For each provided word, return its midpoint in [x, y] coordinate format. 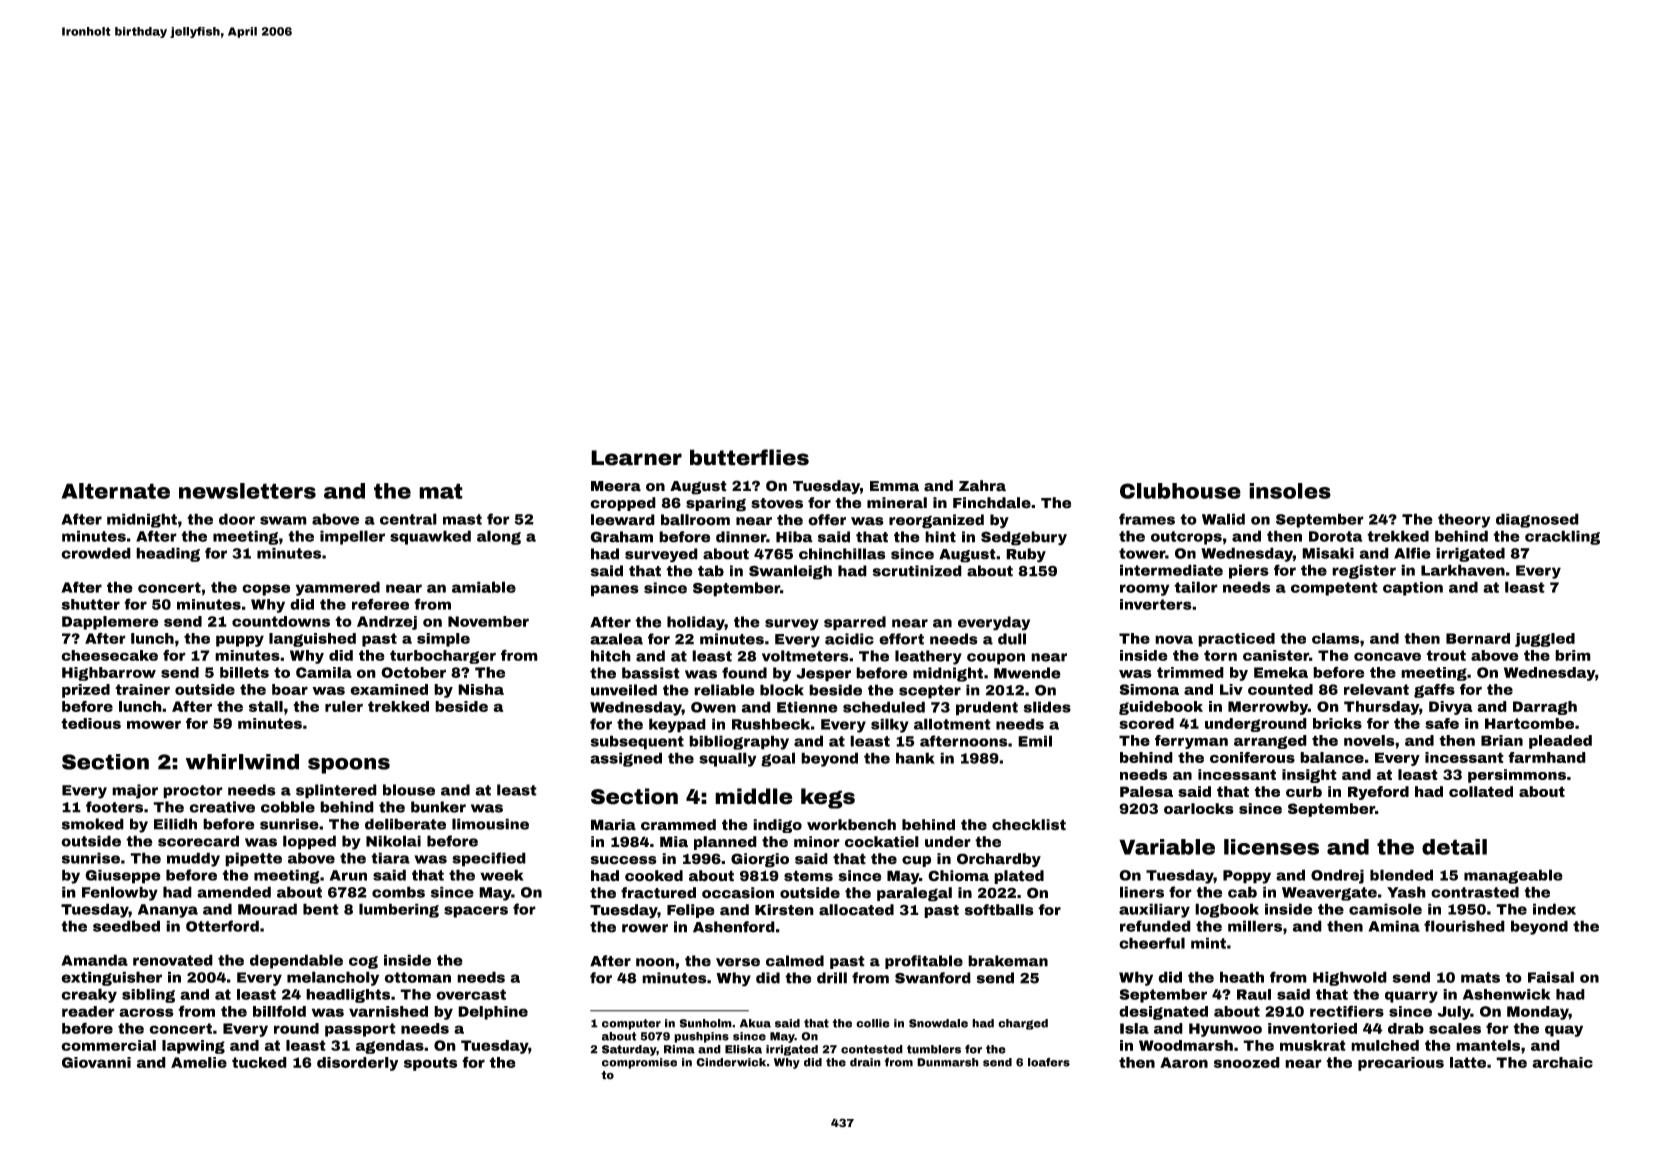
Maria [613, 825]
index [1554, 909]
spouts [430, 1064]
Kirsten [784, 910]
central [408, 519]
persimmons [1517, 776]
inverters [1156, 604]
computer [631, 1024]
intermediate [1171, 570]
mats [1480, 977]
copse [266, 590]
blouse [409, 790]
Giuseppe [123, 876]
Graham [622, 537]
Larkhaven [1463, 570]
